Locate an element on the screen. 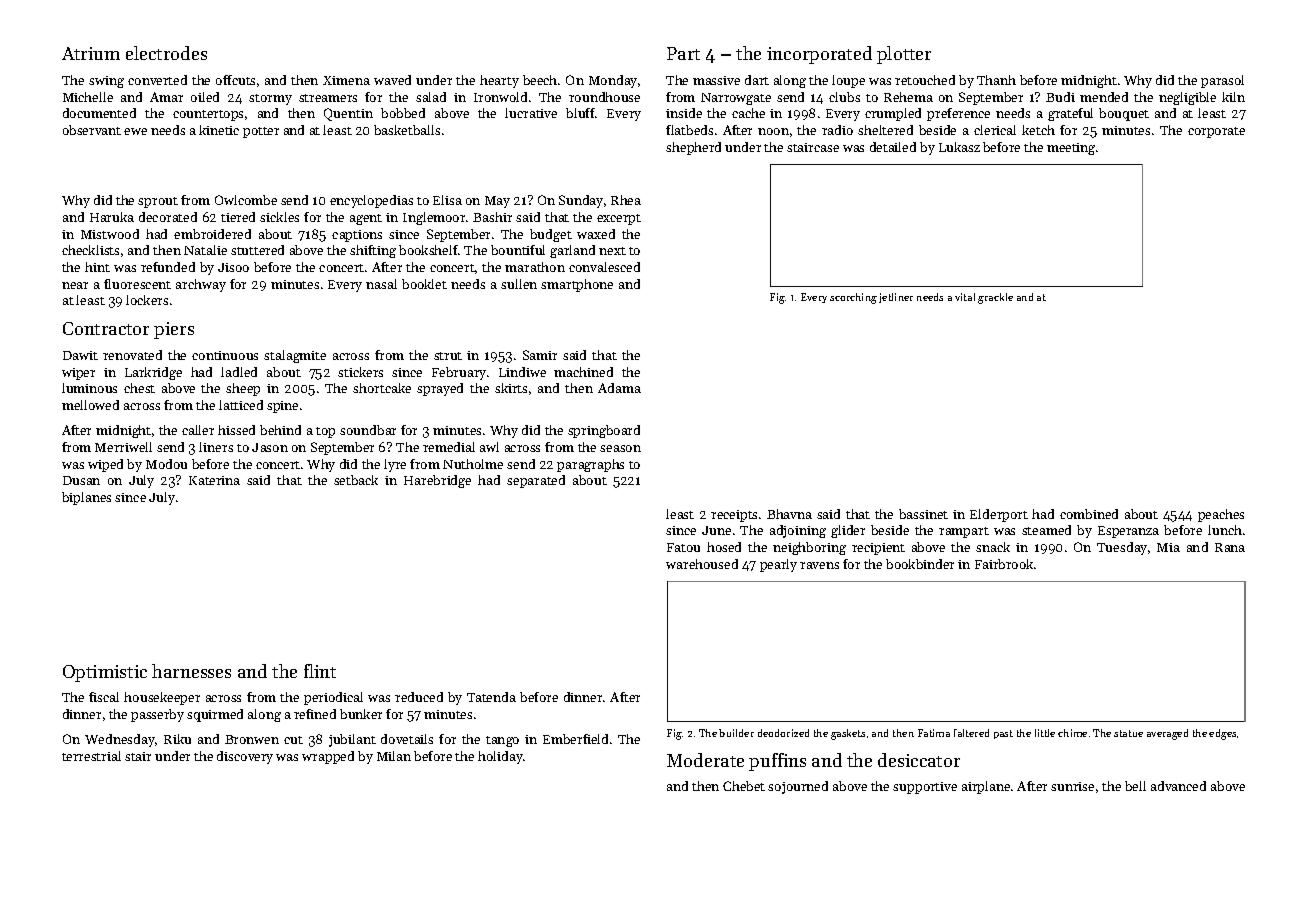 The height and width of the screenshot is (924, 1308). Chebet is located at coordinates (744, 786).
